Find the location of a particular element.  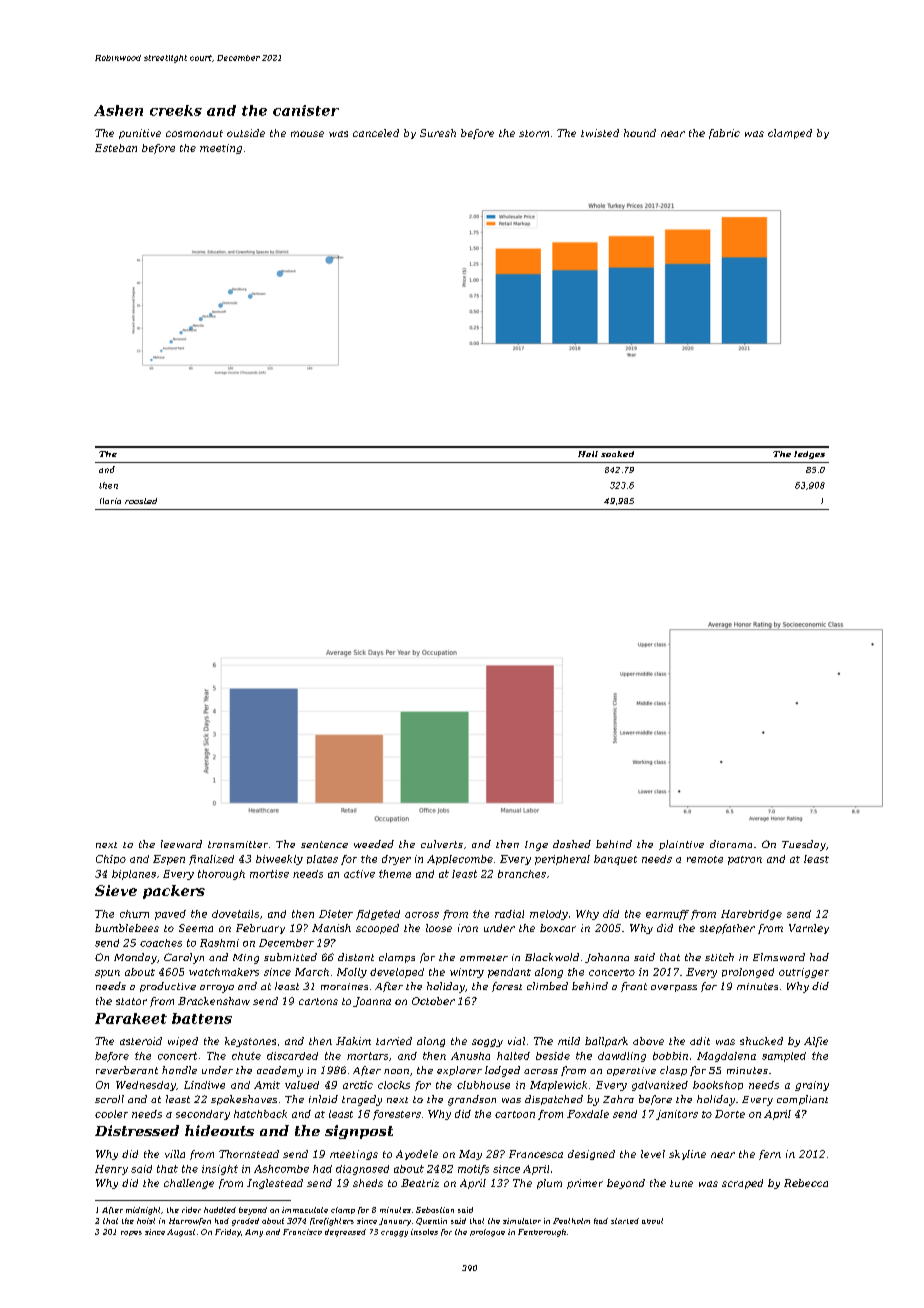

scroll is located at coordinates (109, 1099).
